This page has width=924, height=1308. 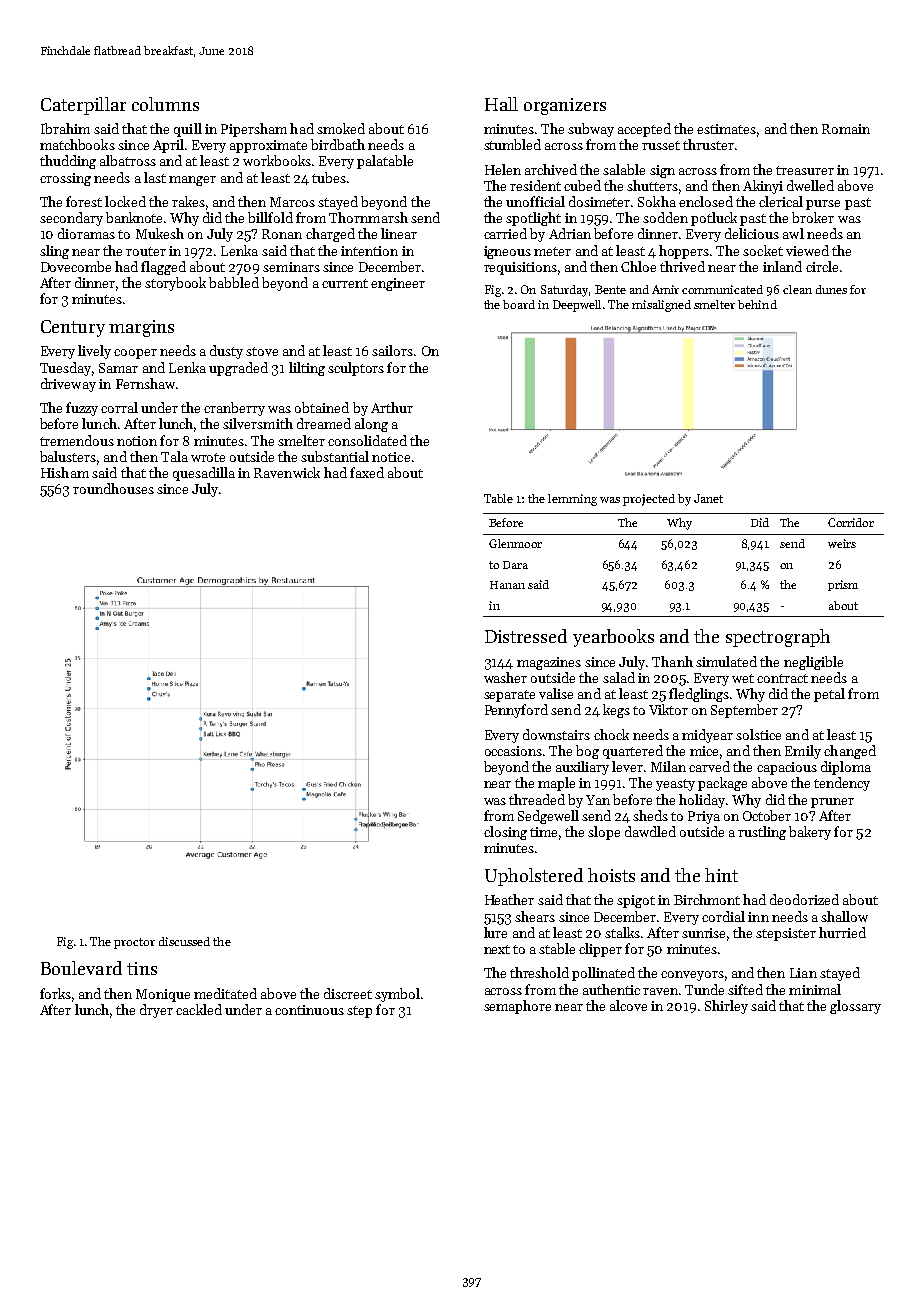 What do you see at coordinates (188, 130) in the page?
I see `quill` at bounding box center [188, 130].
